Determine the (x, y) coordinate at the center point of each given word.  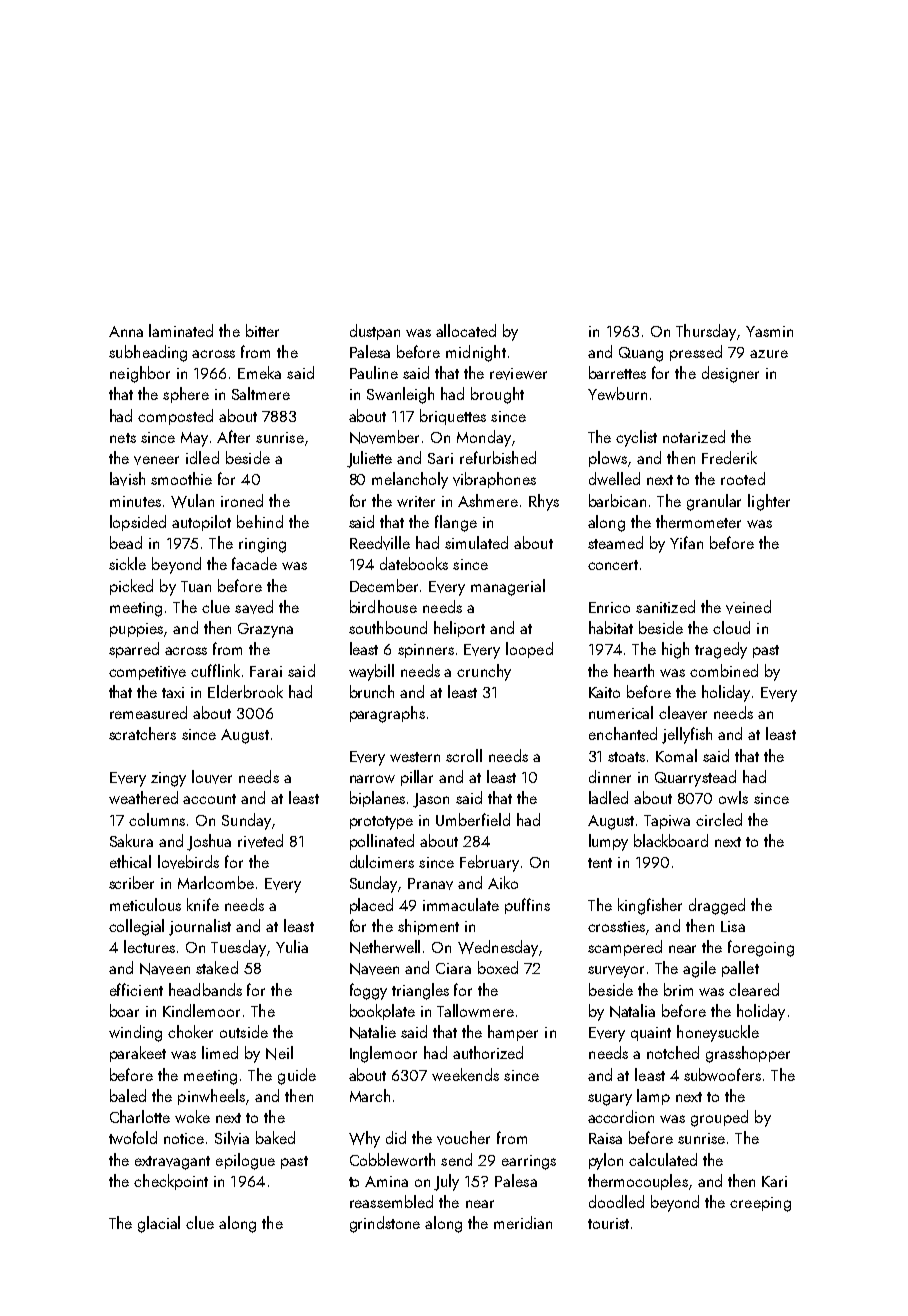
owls (733, 797)
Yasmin (769, 331)
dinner (610, 776)
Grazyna (265, 630)
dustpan (375, 332)
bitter (262, 330)
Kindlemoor (201, 1010)
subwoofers (722, 1074)
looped (529, 650)
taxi (173, 692)
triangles (420, 991)
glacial (159, 1224)
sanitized (665, 606)
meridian (523, 1222)
